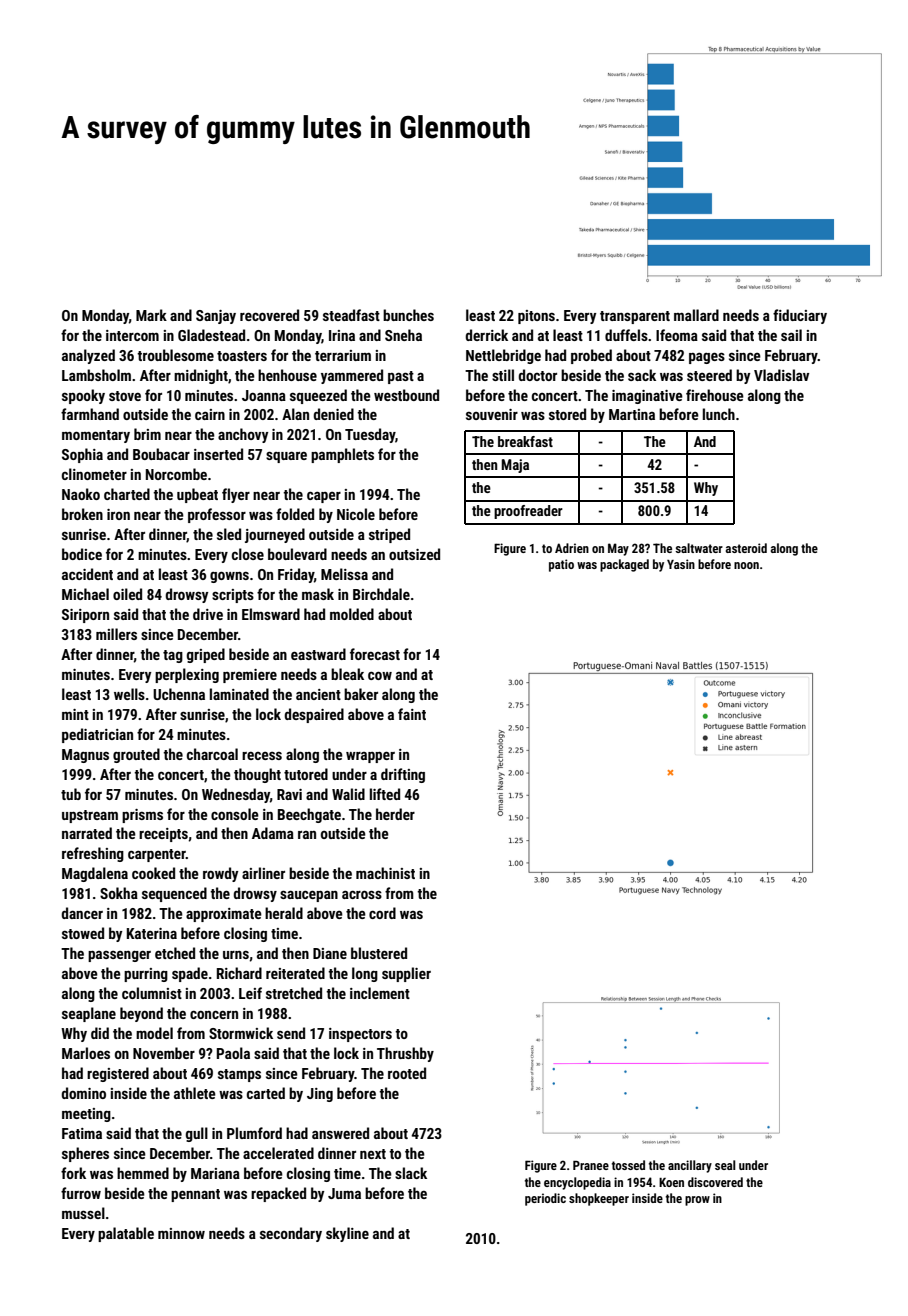 This screenshot has height=1316, width=908. What do you see at coordinates (414, 554) in the screenshot?
I see `outsized` at bounding box center [414, 554].
